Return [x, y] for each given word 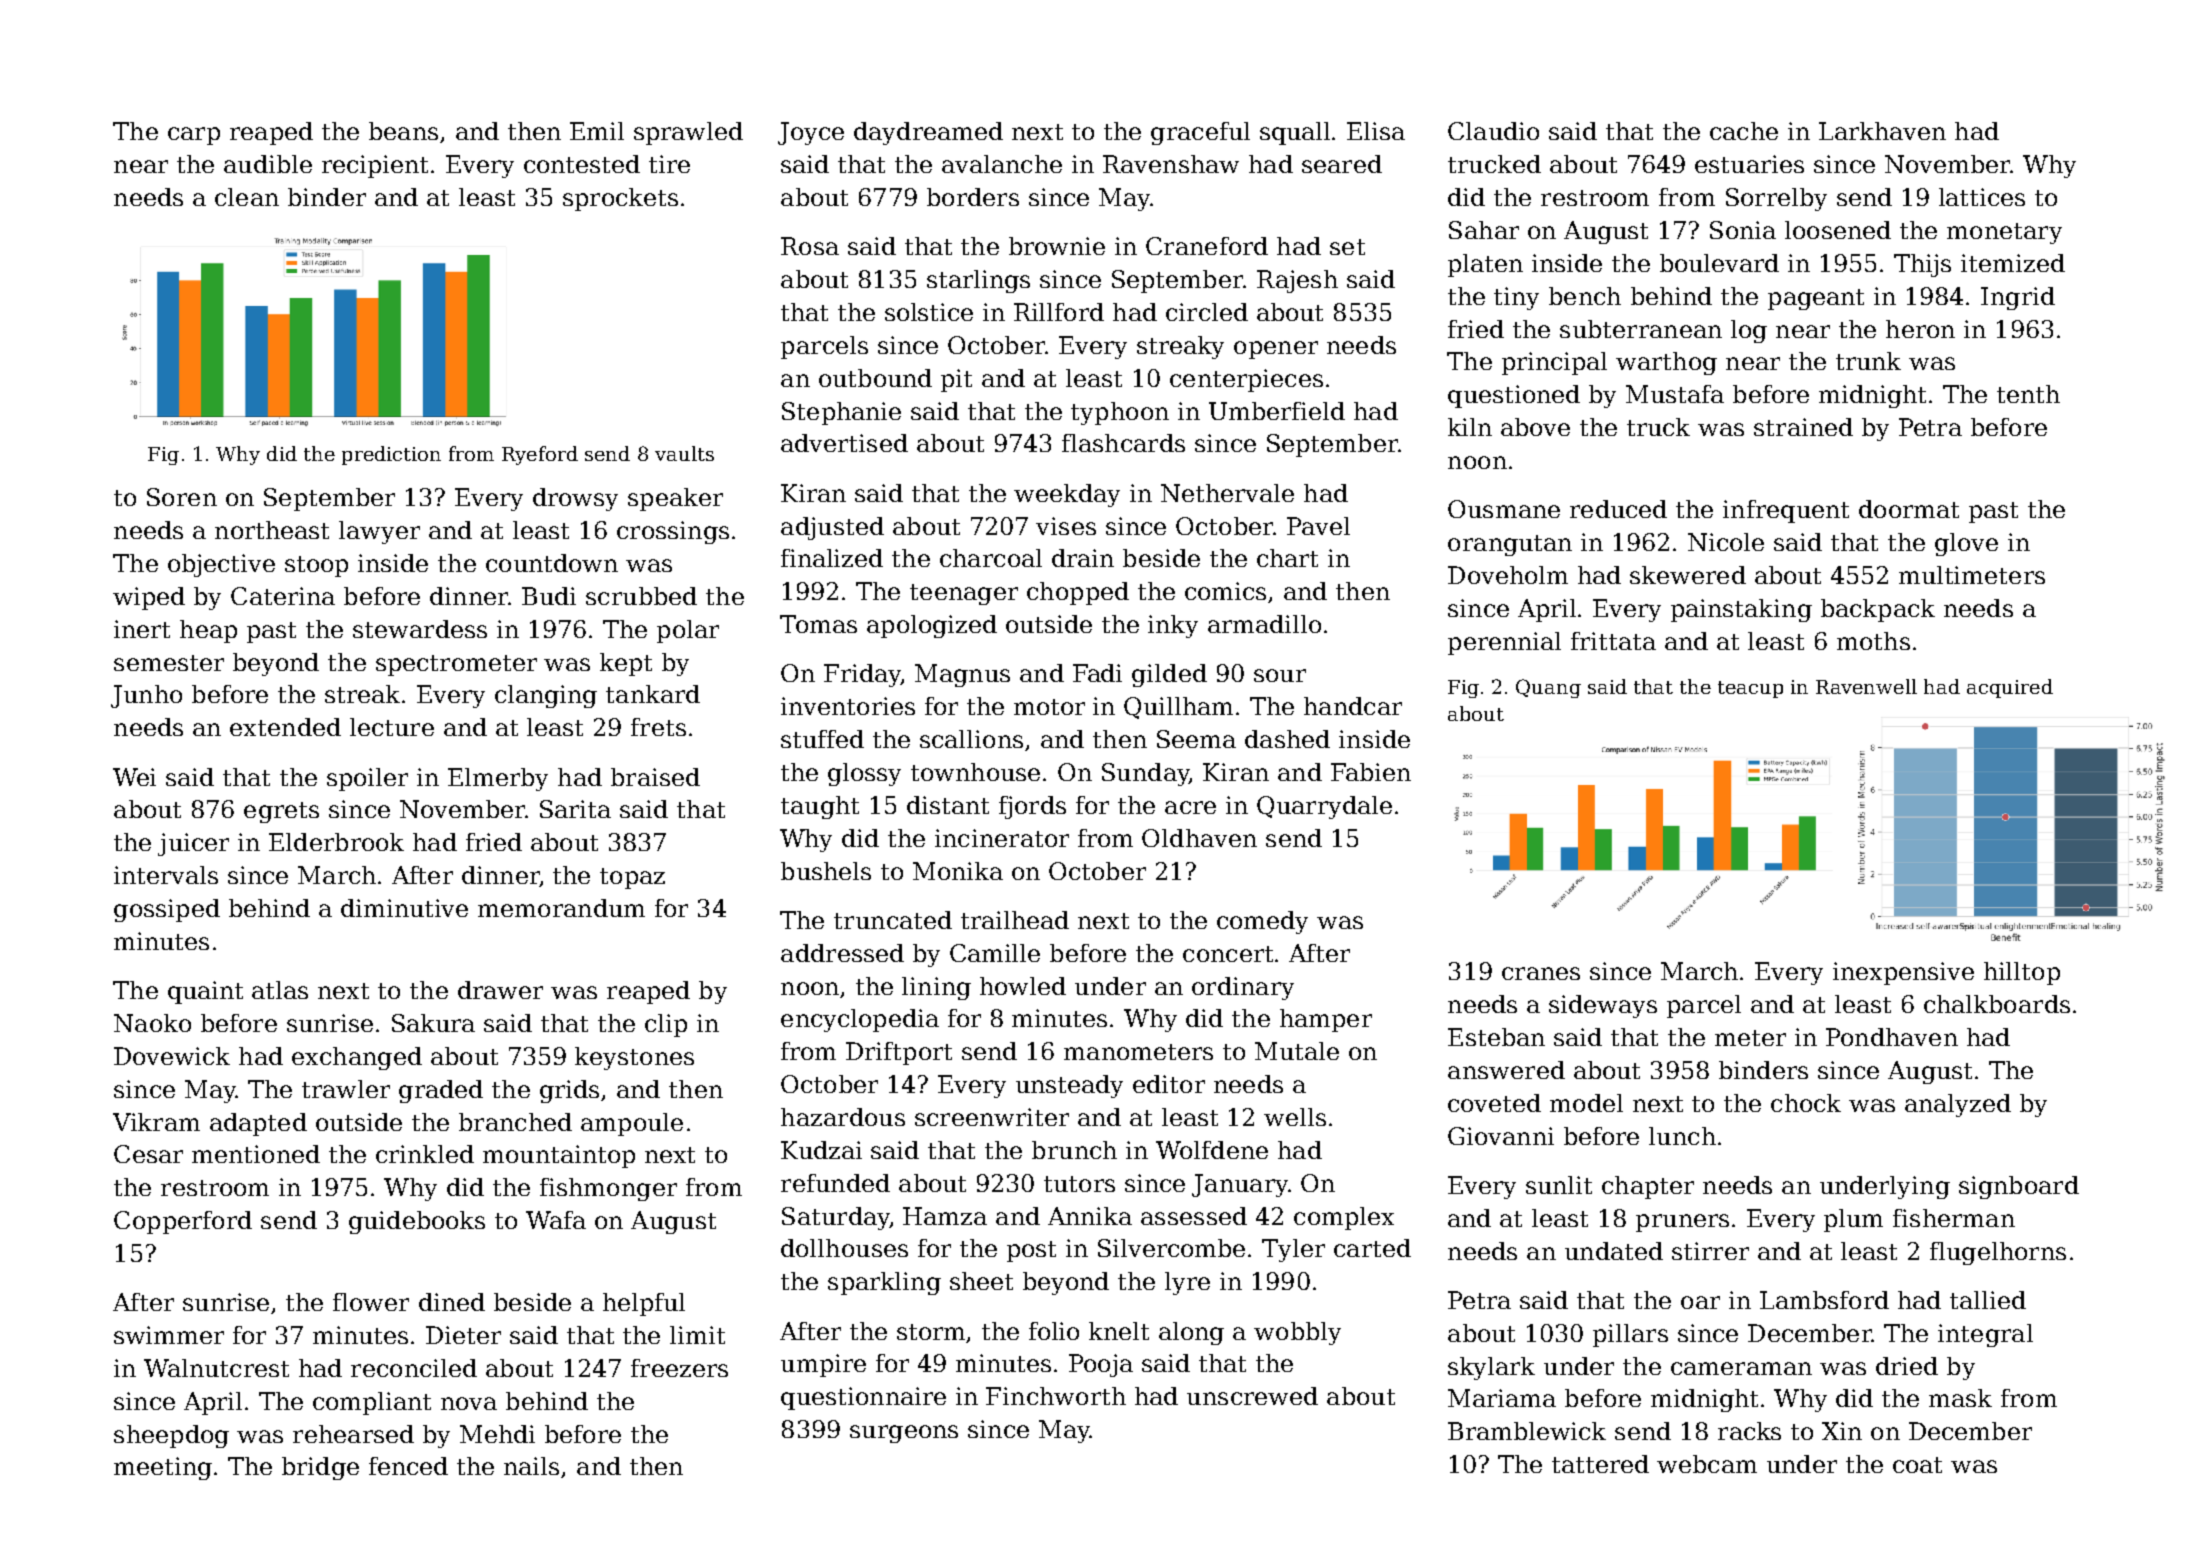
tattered [1600, 1464]
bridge [320, 1468]
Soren [182, 497]
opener [1276, 350]
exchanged [357, 1058]
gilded [1169, 675]
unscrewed [1252, 1396]
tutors [1079, 1184]
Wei [134, 777]
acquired [2010, 688]
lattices [1982, 197]
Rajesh [1297, 281]
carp [194, 136]
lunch [1682, 1136]
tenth [2028, 394]
